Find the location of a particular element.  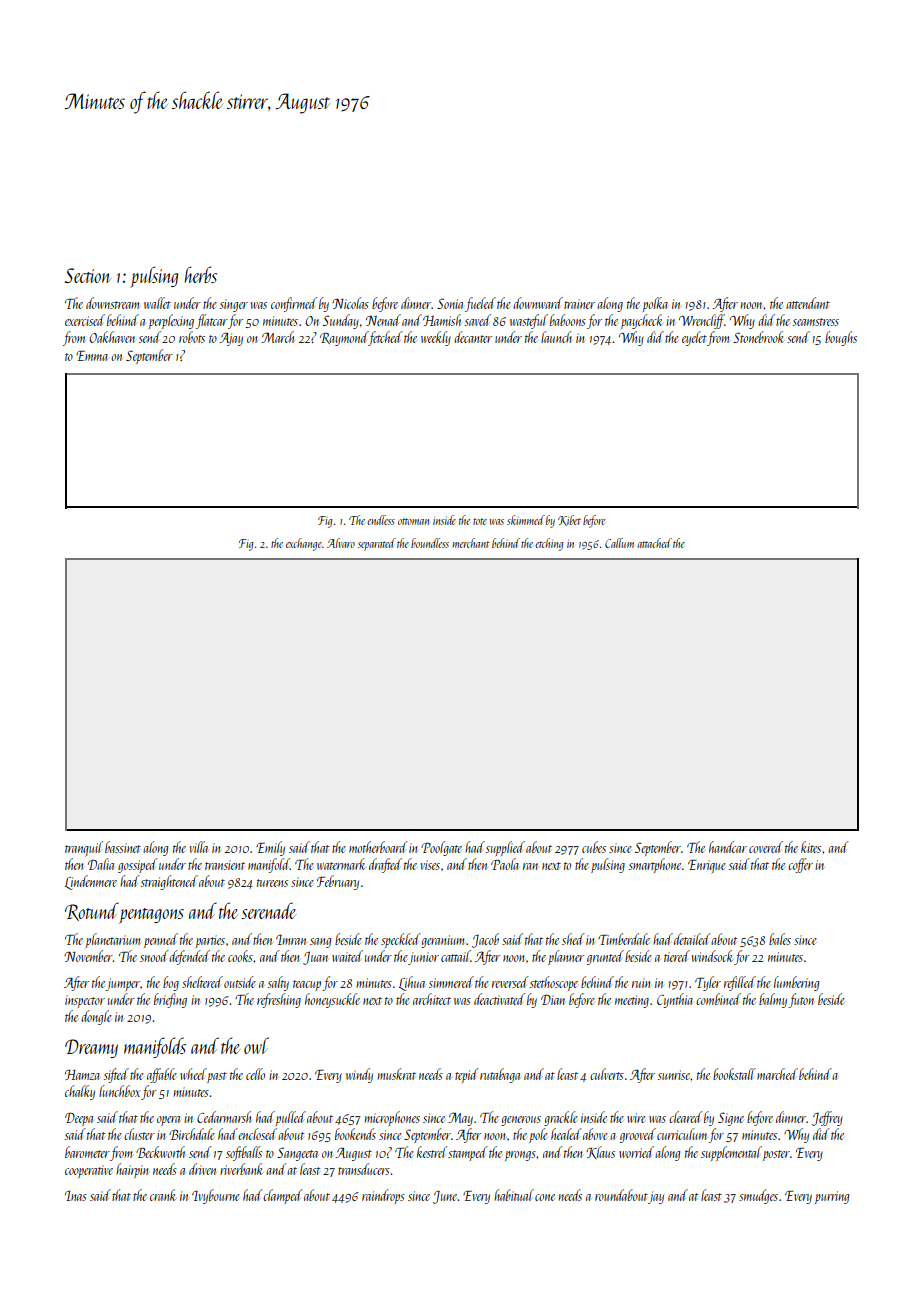

fetched is located at coordinates (385, 338).
